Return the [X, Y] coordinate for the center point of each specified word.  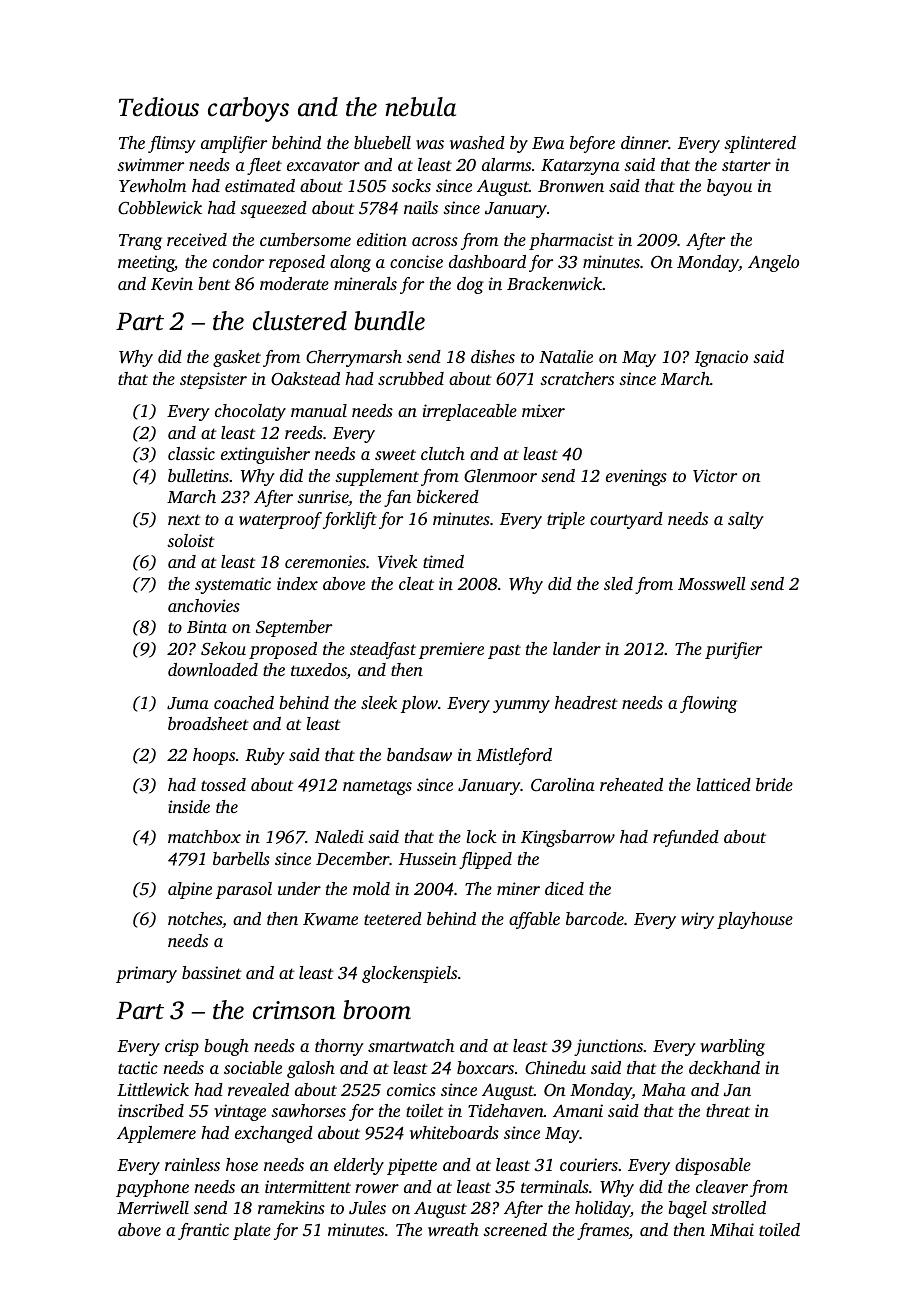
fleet [264, 166]
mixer [543, 410]
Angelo [773, 263]
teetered [393, 918]
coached [244, 702]
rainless [192, 1164]
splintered [760, 144]
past [504, 652]
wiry [697, 920]
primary [146, 974]
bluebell [382, 142]
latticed [723, 784]
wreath [453, 1229]
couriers [589, 1164]
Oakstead [305, 379]
